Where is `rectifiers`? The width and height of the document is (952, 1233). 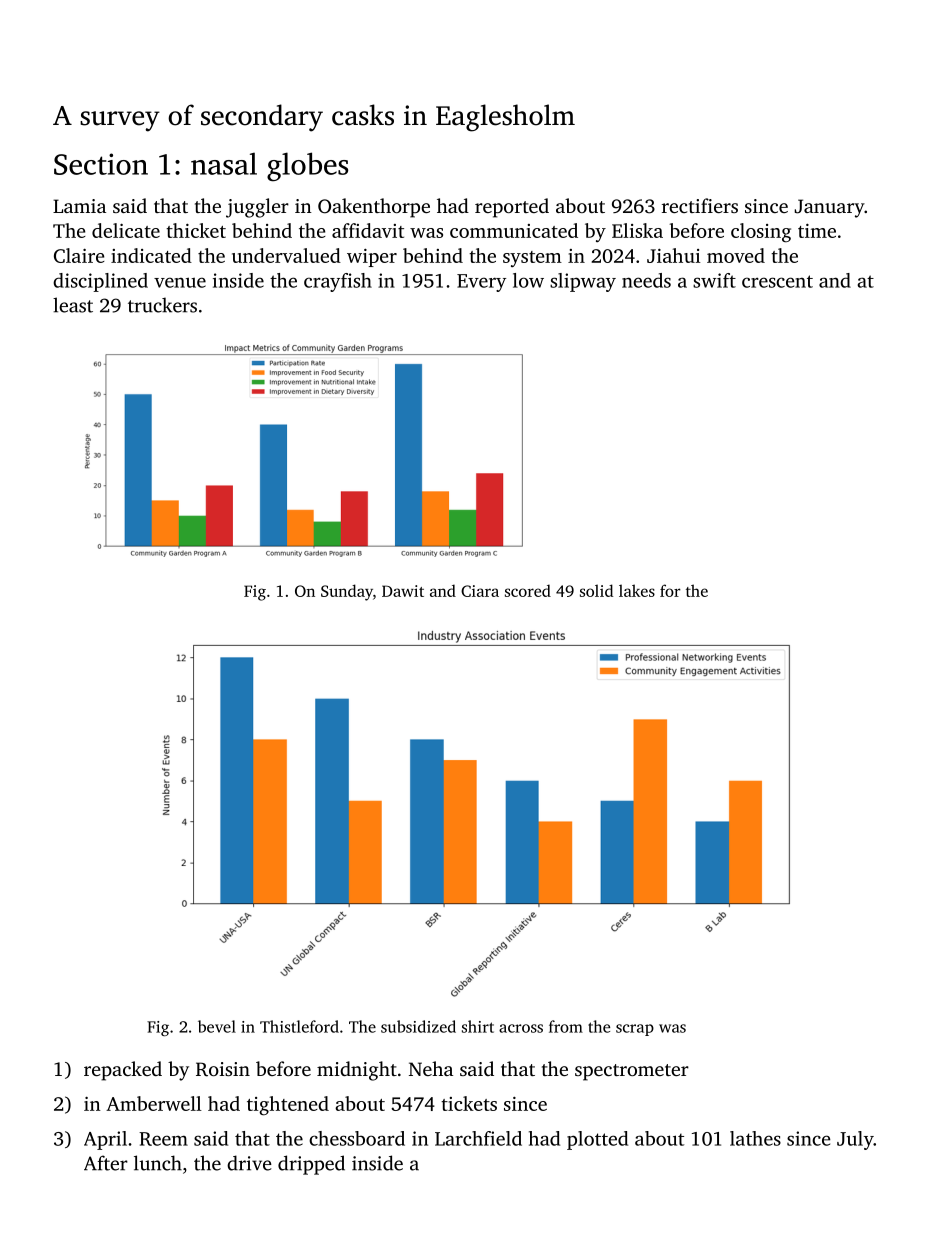
rectifiers is located at coordinates (700, 205).
